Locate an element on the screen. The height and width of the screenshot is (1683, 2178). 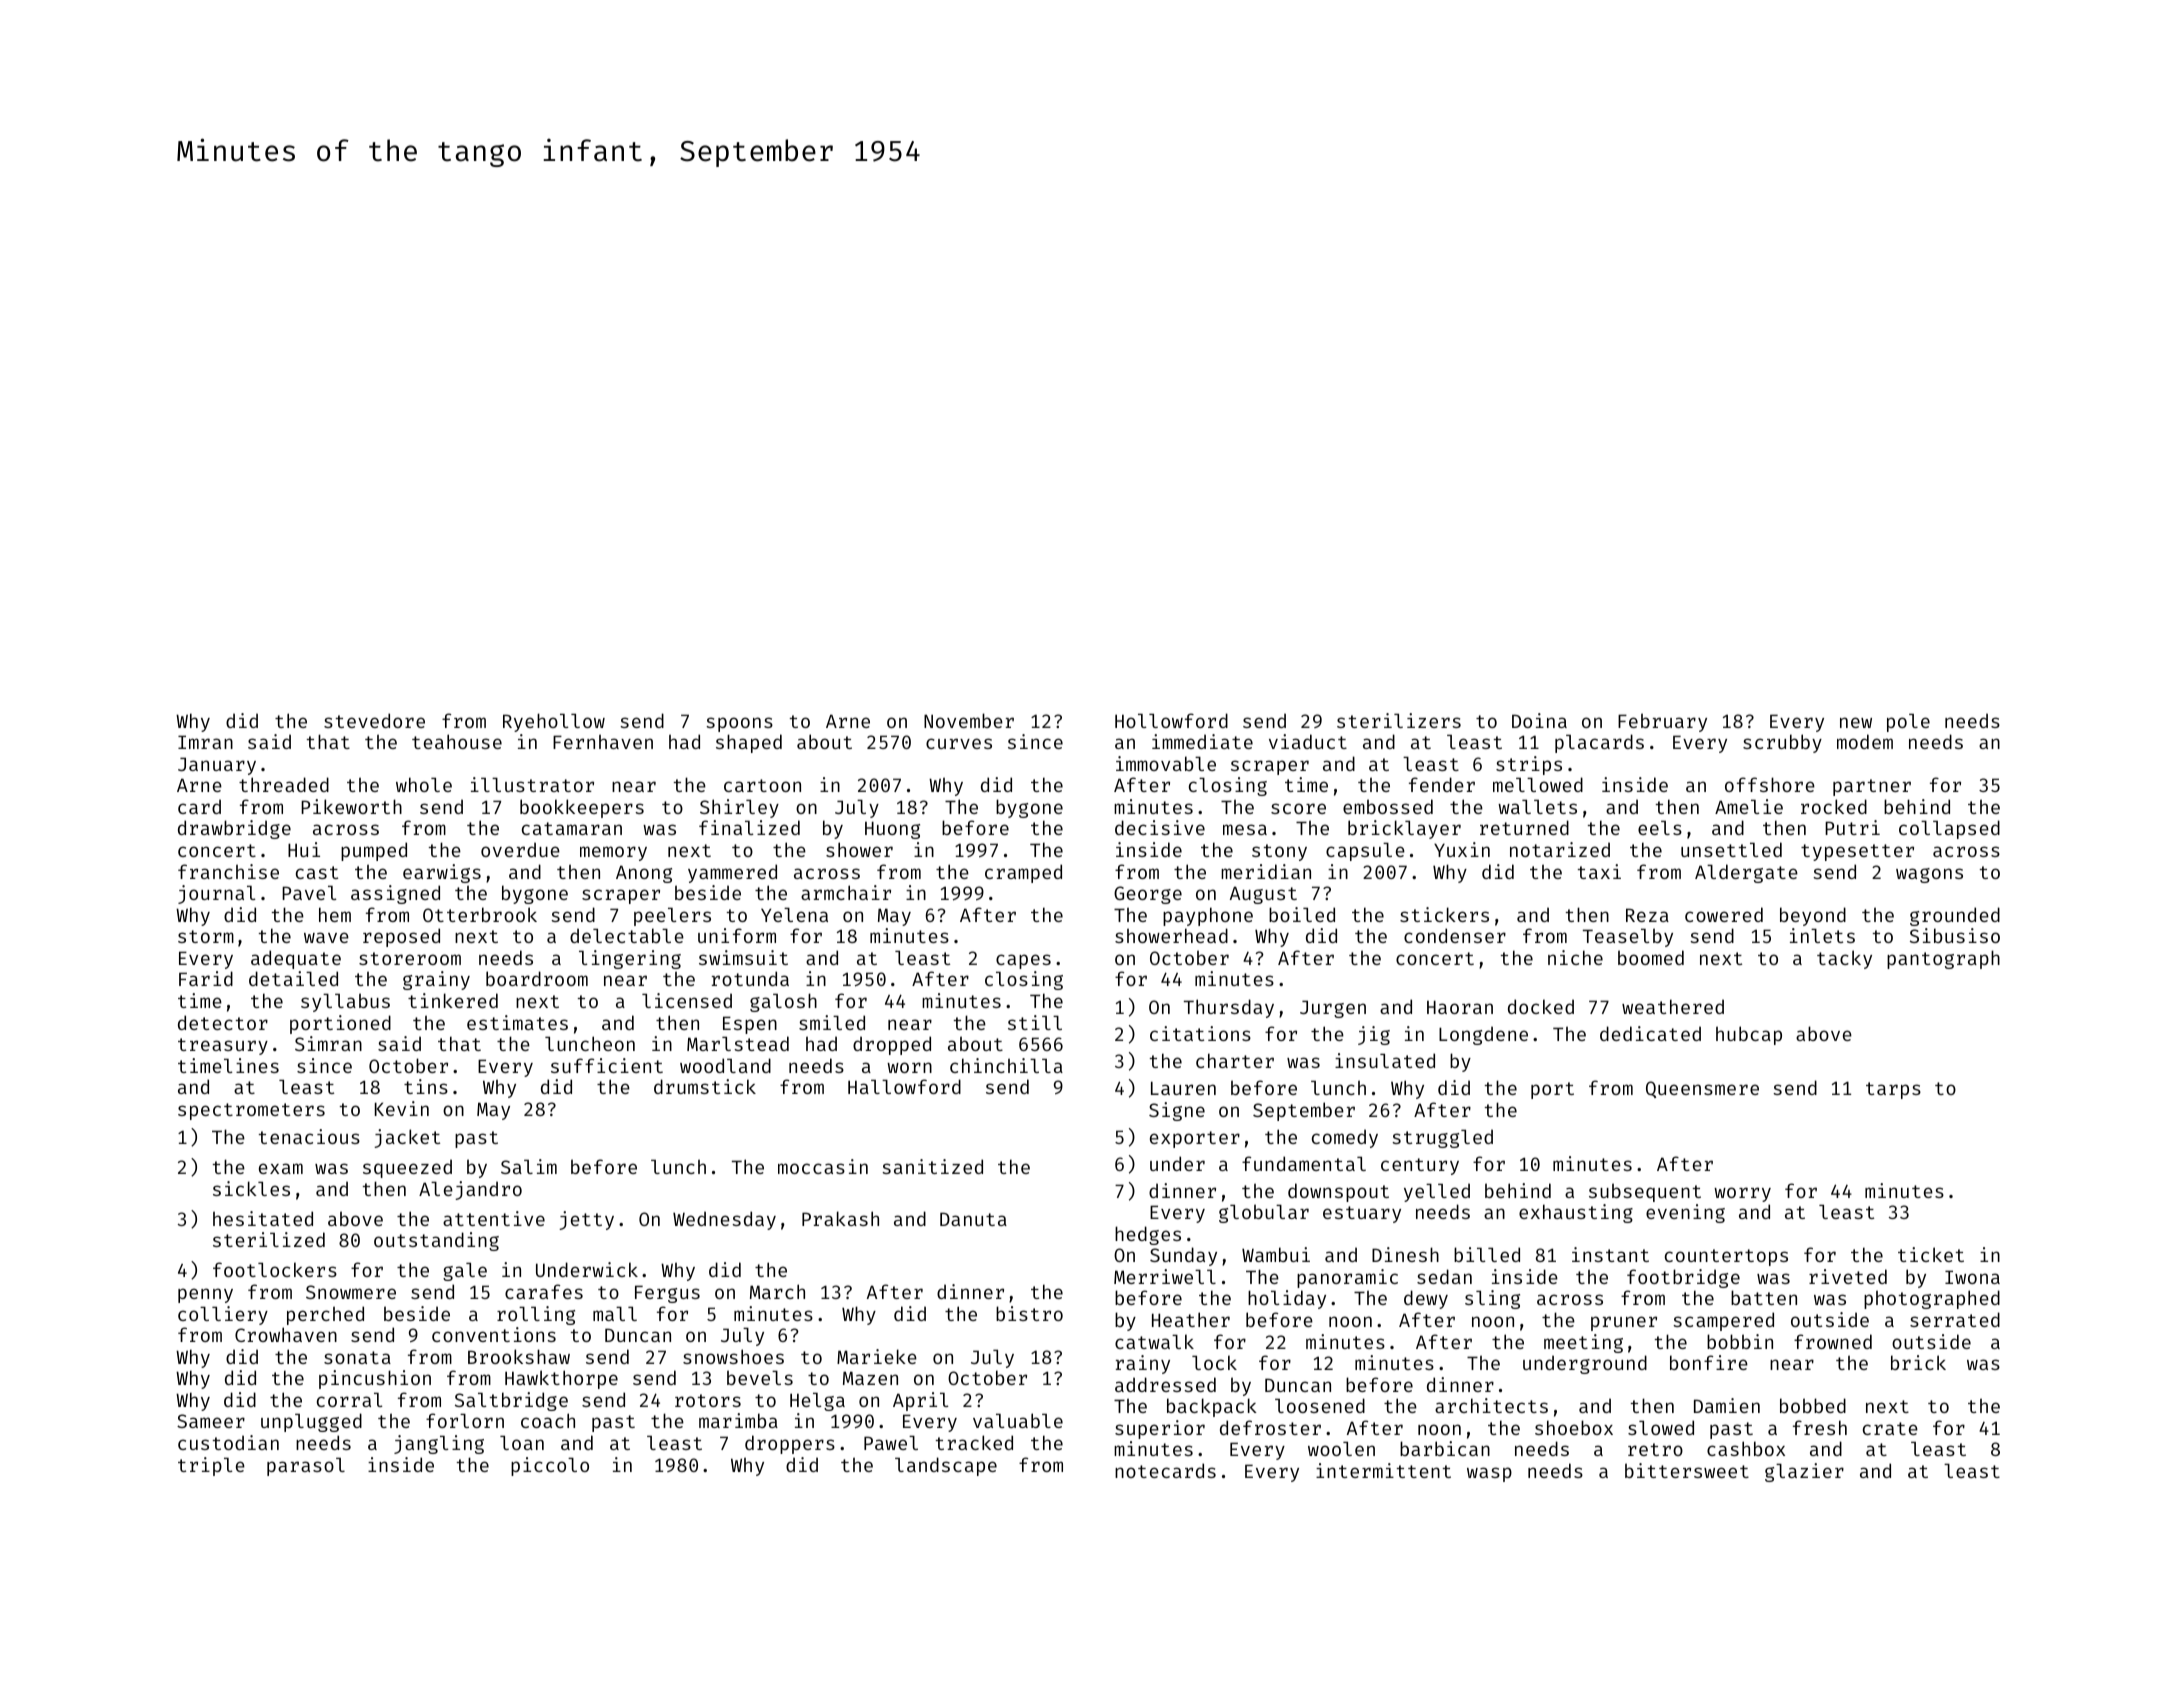
drawbridge is located at coordinates (234, 829).
